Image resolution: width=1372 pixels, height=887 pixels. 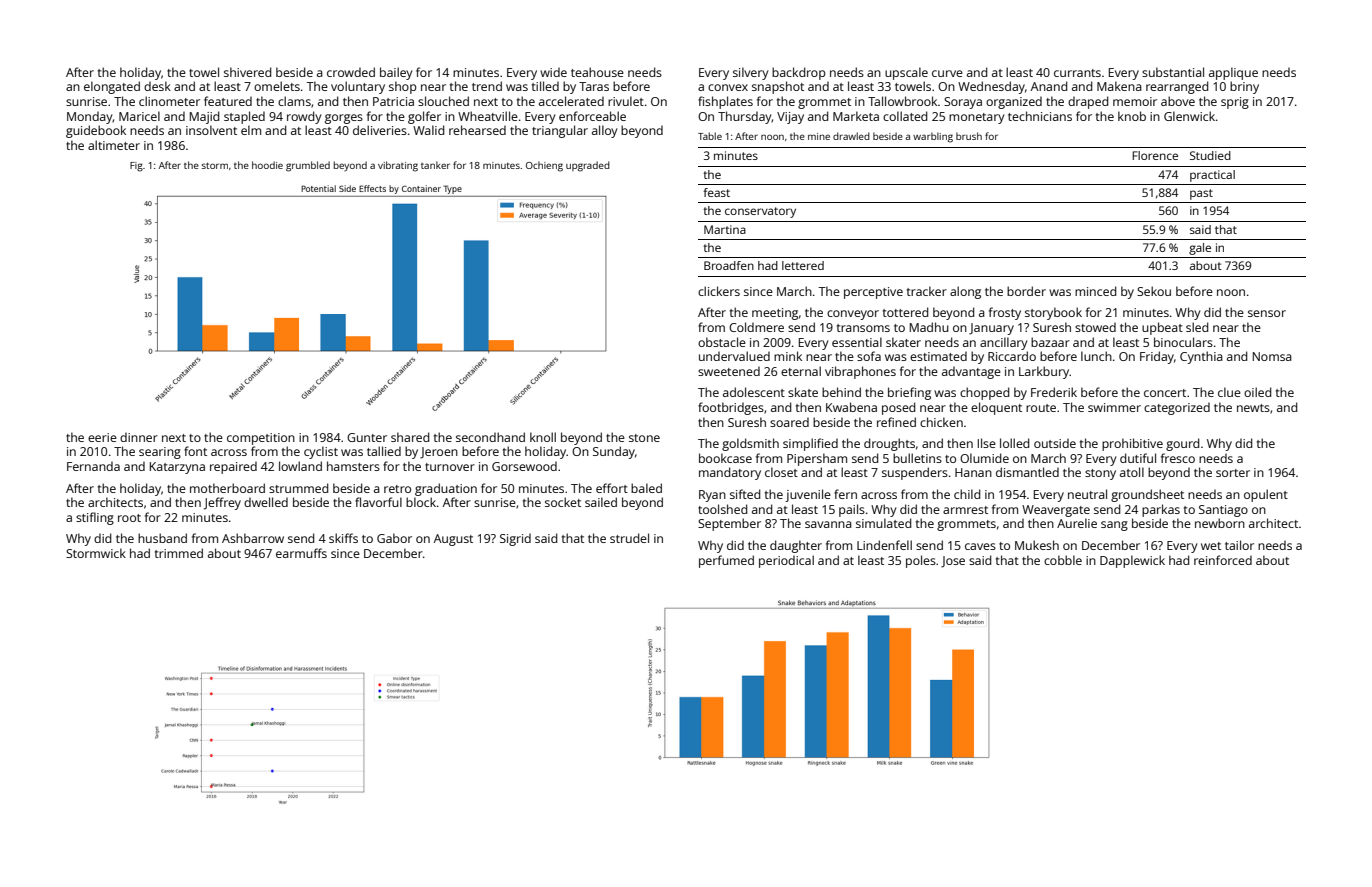 I want to click on eerie, so click(x=102, y=437).
